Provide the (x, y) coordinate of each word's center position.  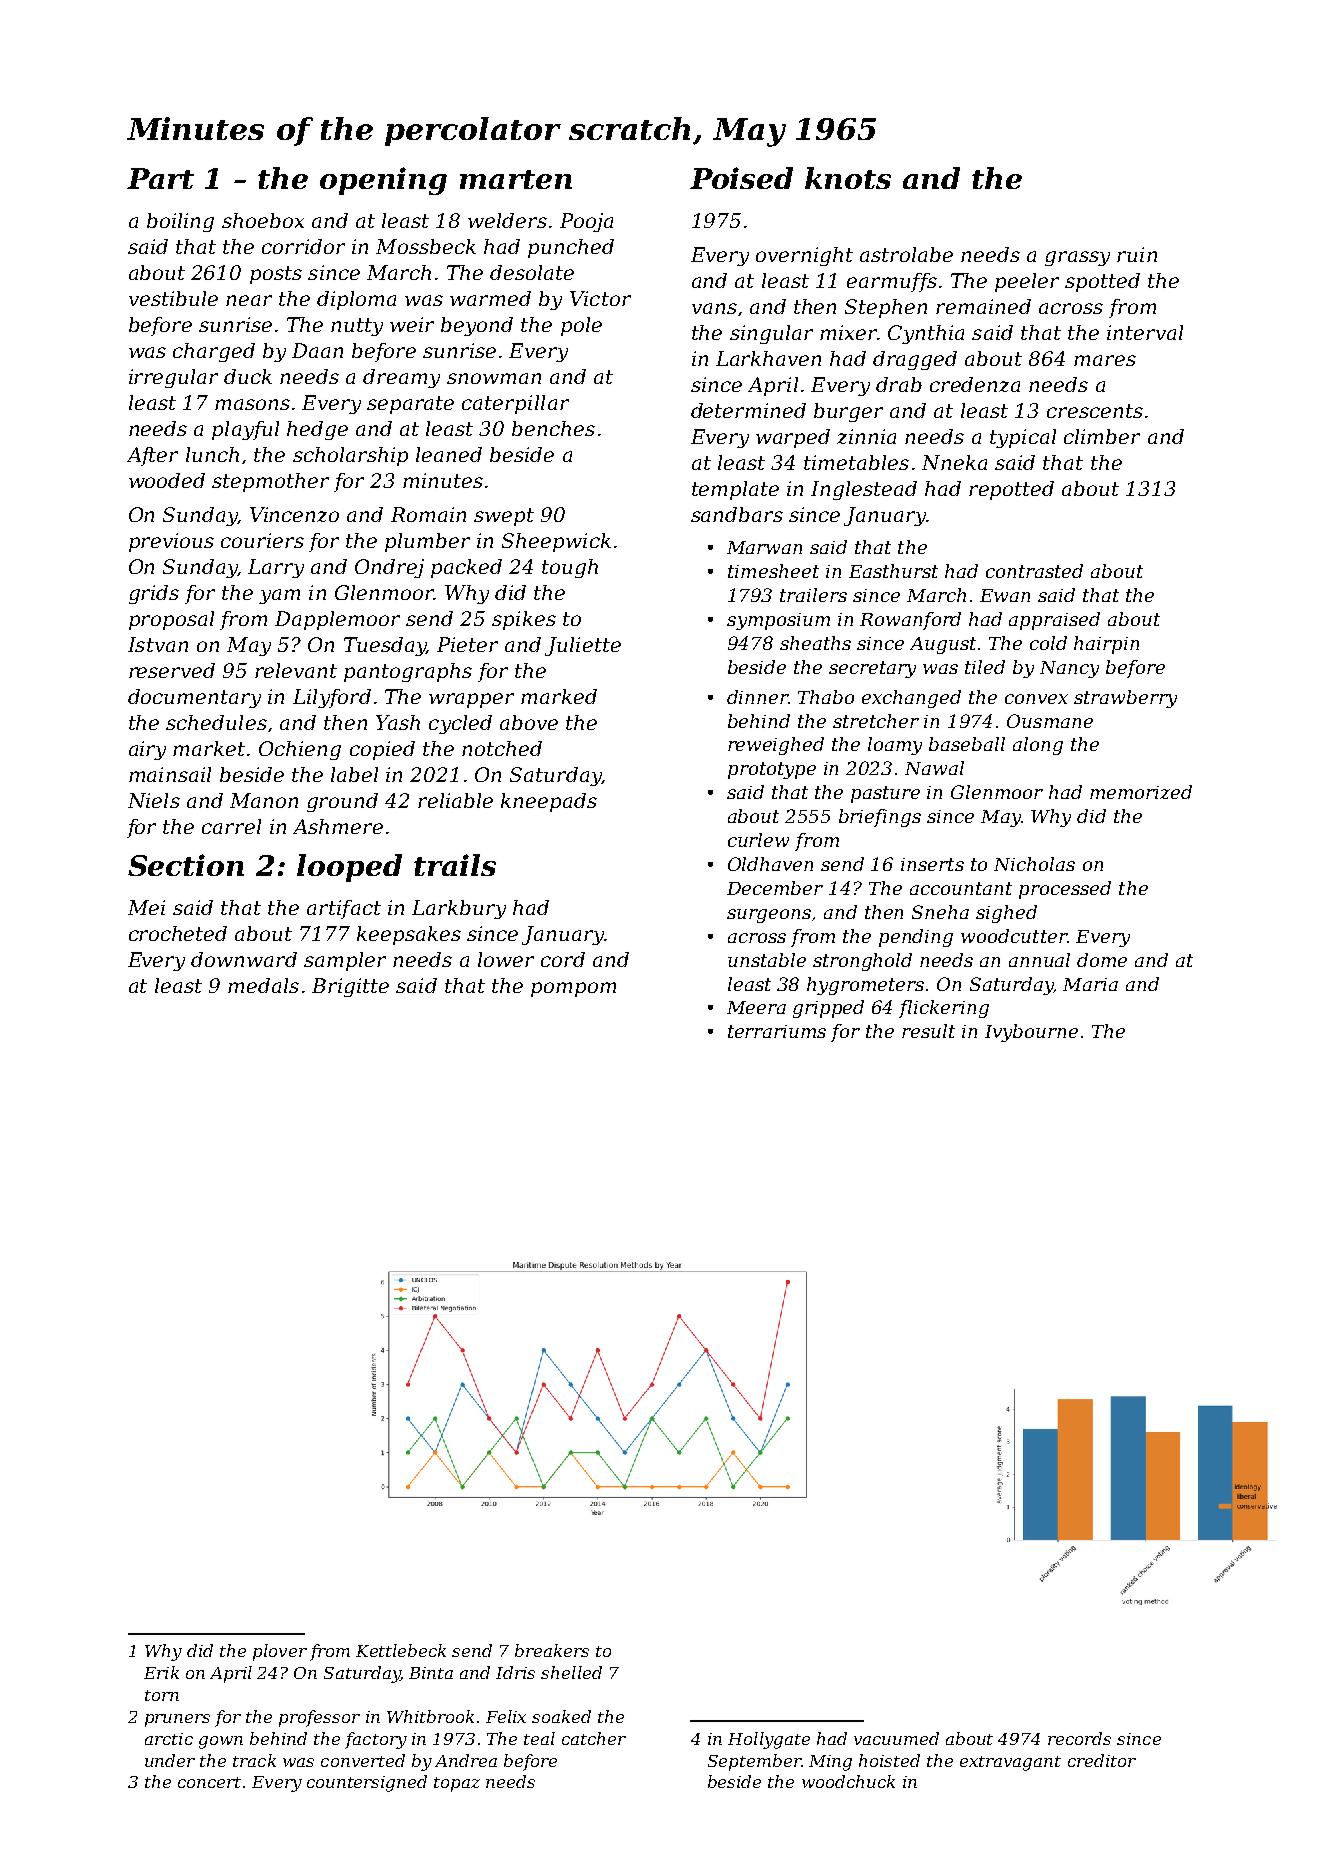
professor (319, 1718)
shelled (571, 1672)
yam (279, 596)
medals (263, 985)
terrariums (777, 1031)
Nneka (954, 462)
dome (1102, 960)
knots (848, 178)
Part (160, 178)
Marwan (764, 547)
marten (516, 179)
